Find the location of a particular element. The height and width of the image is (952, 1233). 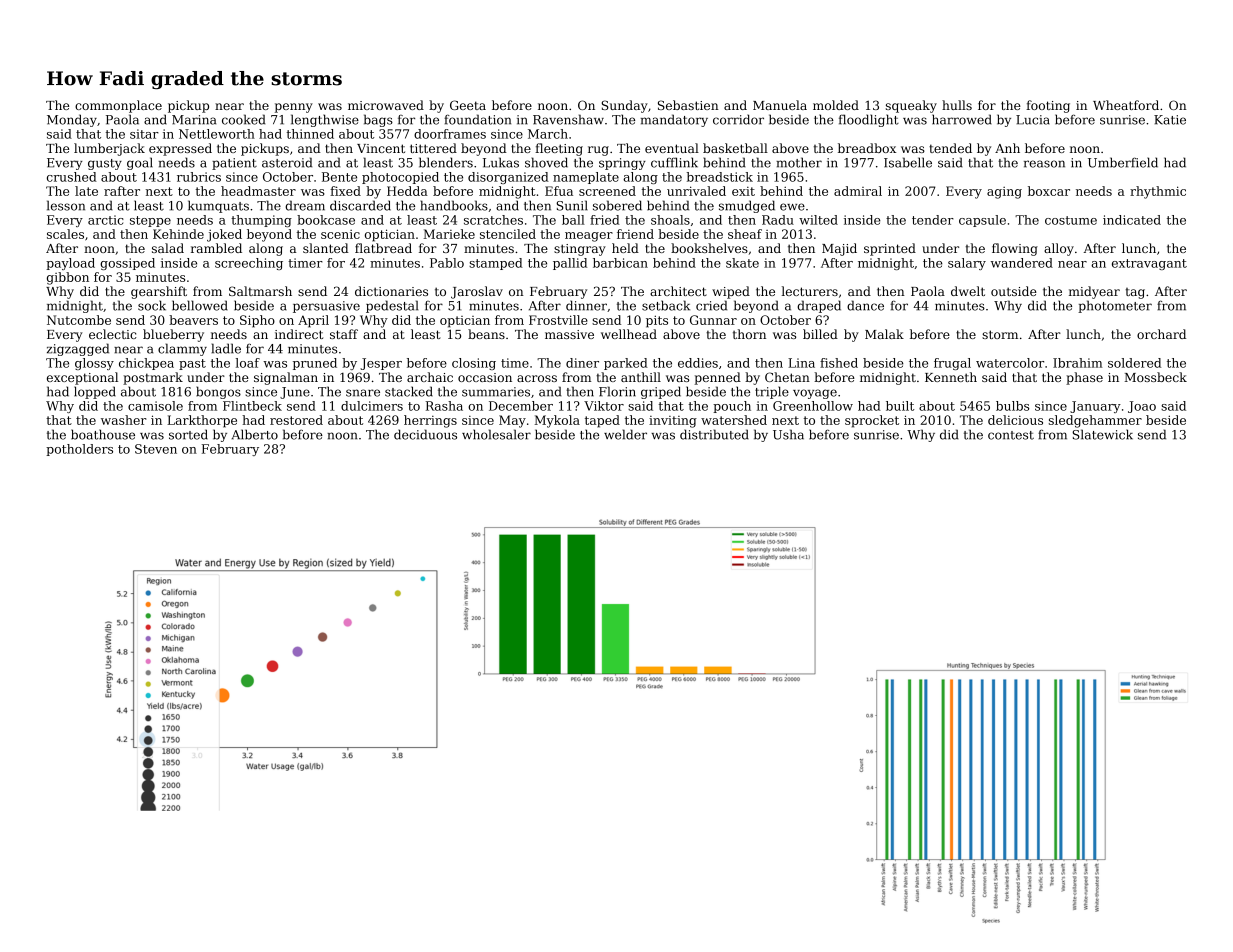

gearshift is located at coordinates (159, 292).
